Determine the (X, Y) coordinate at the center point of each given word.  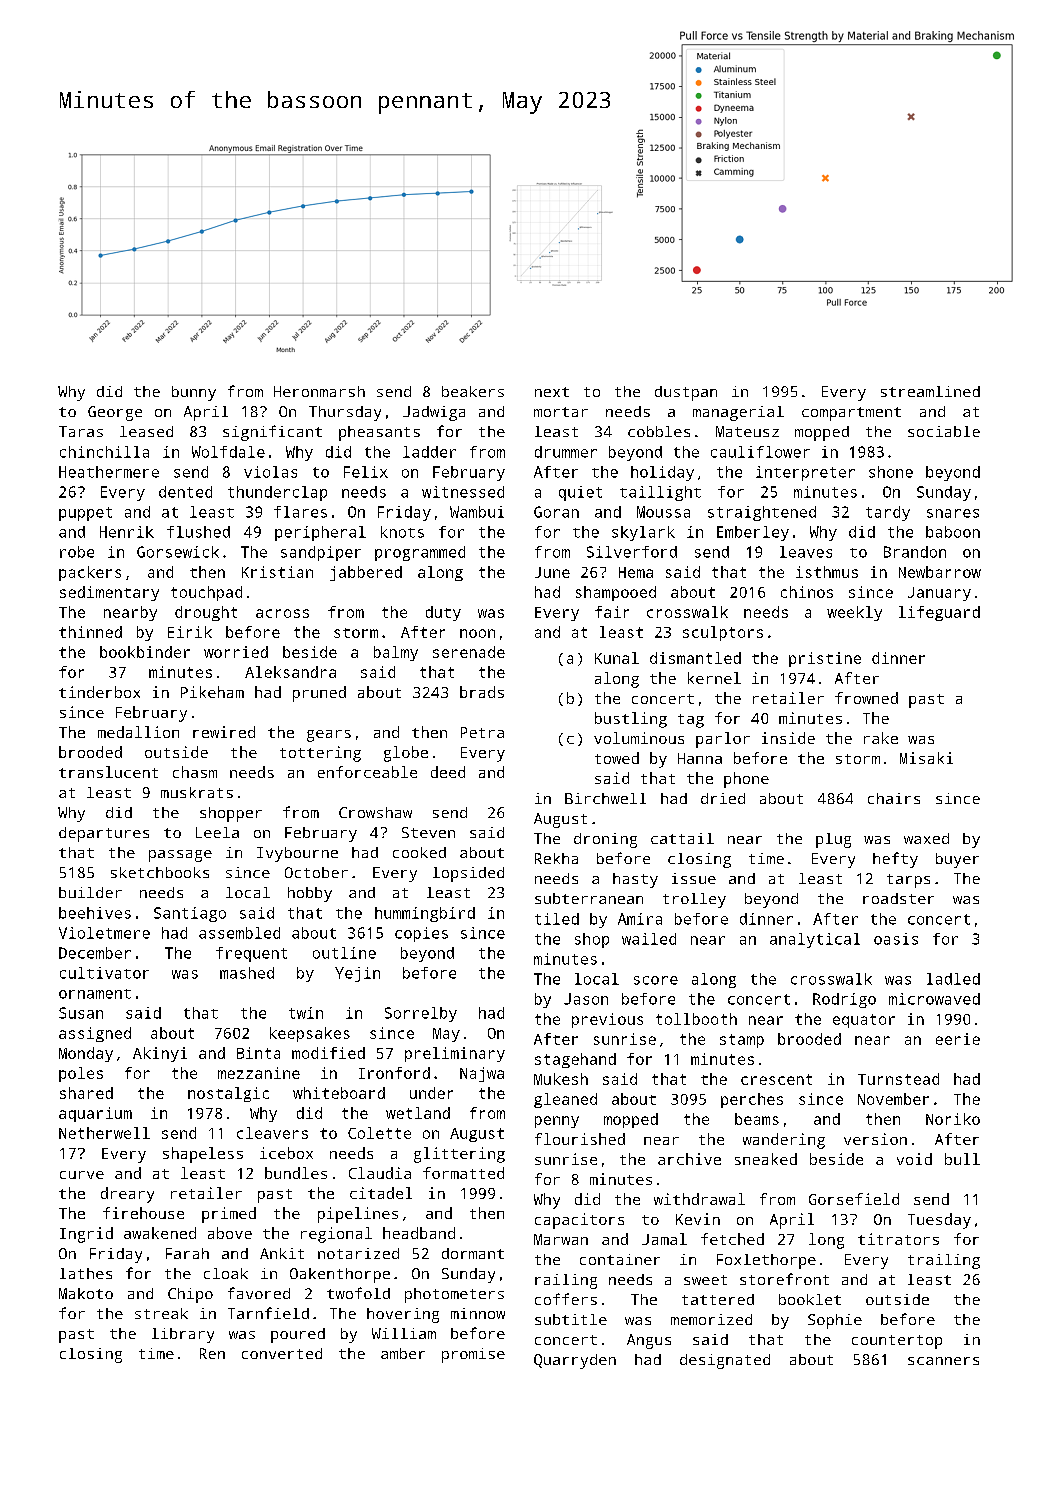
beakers (473, 391)
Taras (81, 431)
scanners (943, 1361)
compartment (851, 414)
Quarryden (575, 1361)
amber (403, 1353)
